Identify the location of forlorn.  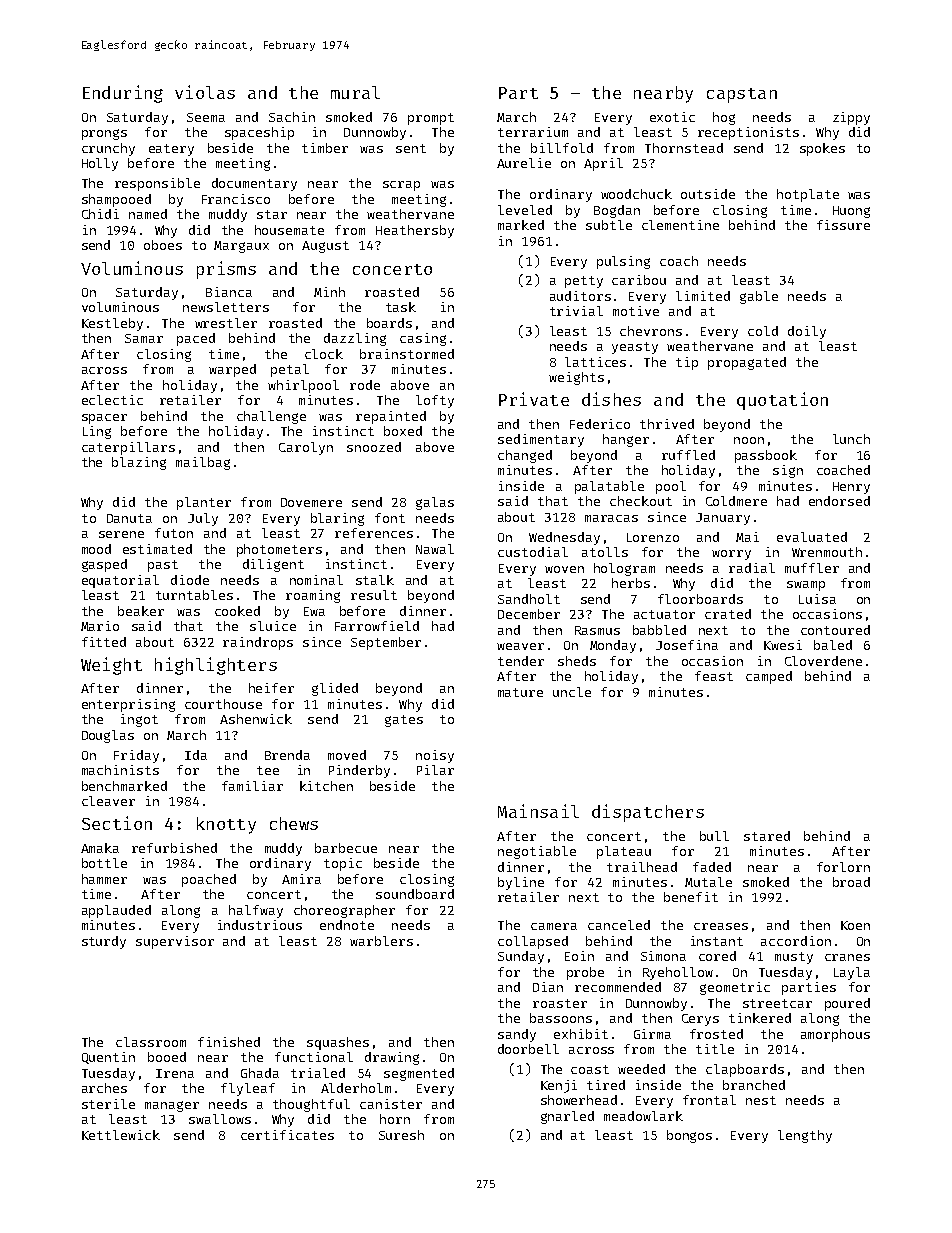
(843, 867).
